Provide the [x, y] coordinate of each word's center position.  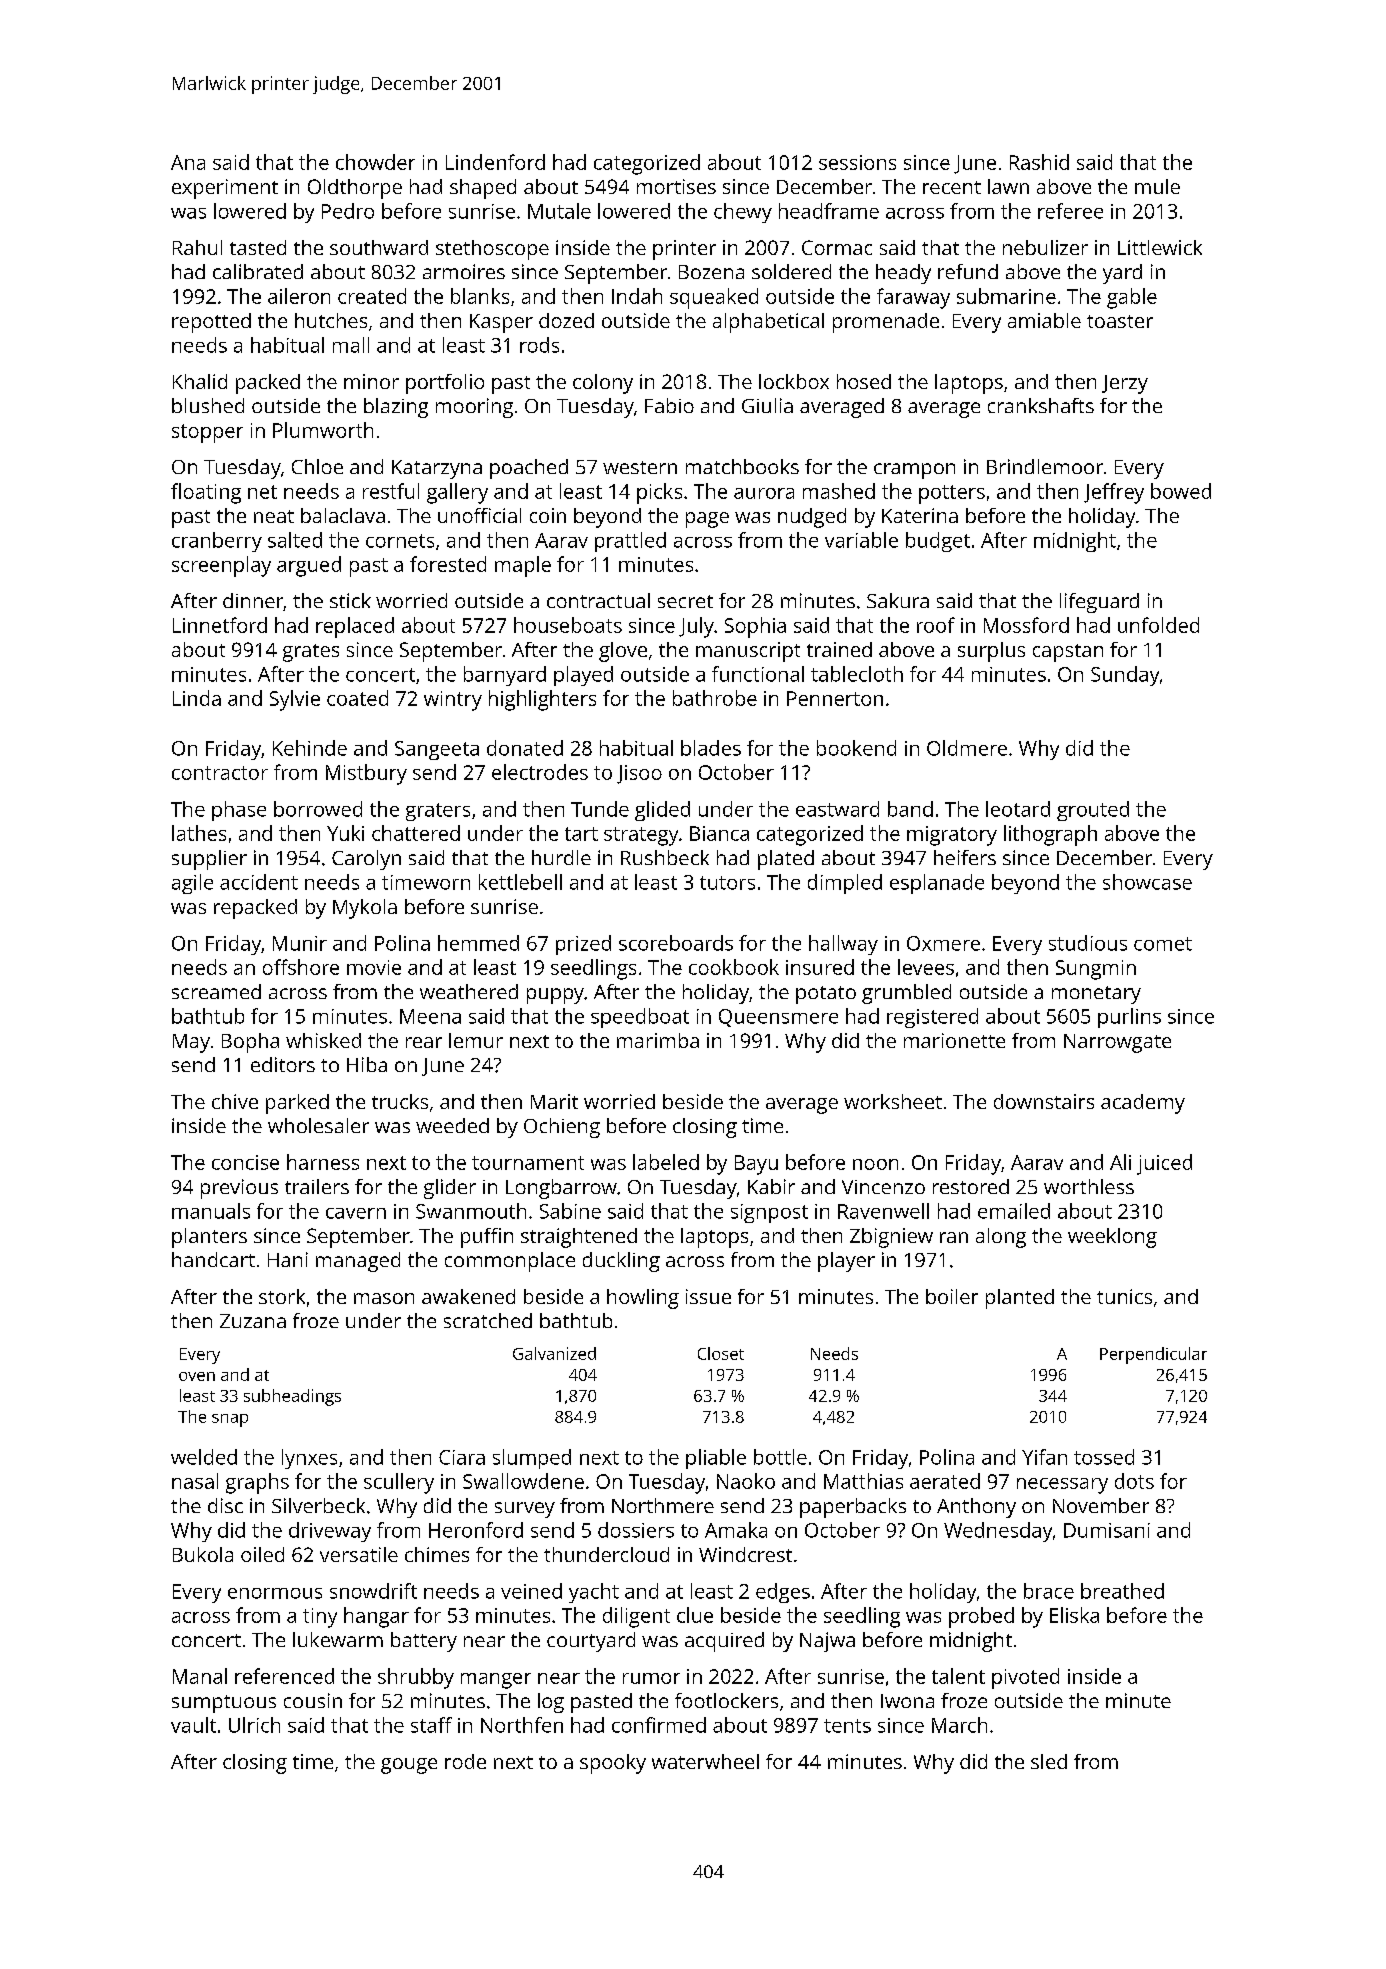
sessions [857, 162]
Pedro [348, 211]
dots [1134, 1481]
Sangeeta [437, 750]
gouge [409, 1766]
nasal [195, 1481]
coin [548, 515]
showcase [1147, 882]
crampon [914, 471]
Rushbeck [665, 857]
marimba [658, 1040]
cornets [400, 541]
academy [1143, 1104]
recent [952, 187]
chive [235, 1101]
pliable [716, 1459]
